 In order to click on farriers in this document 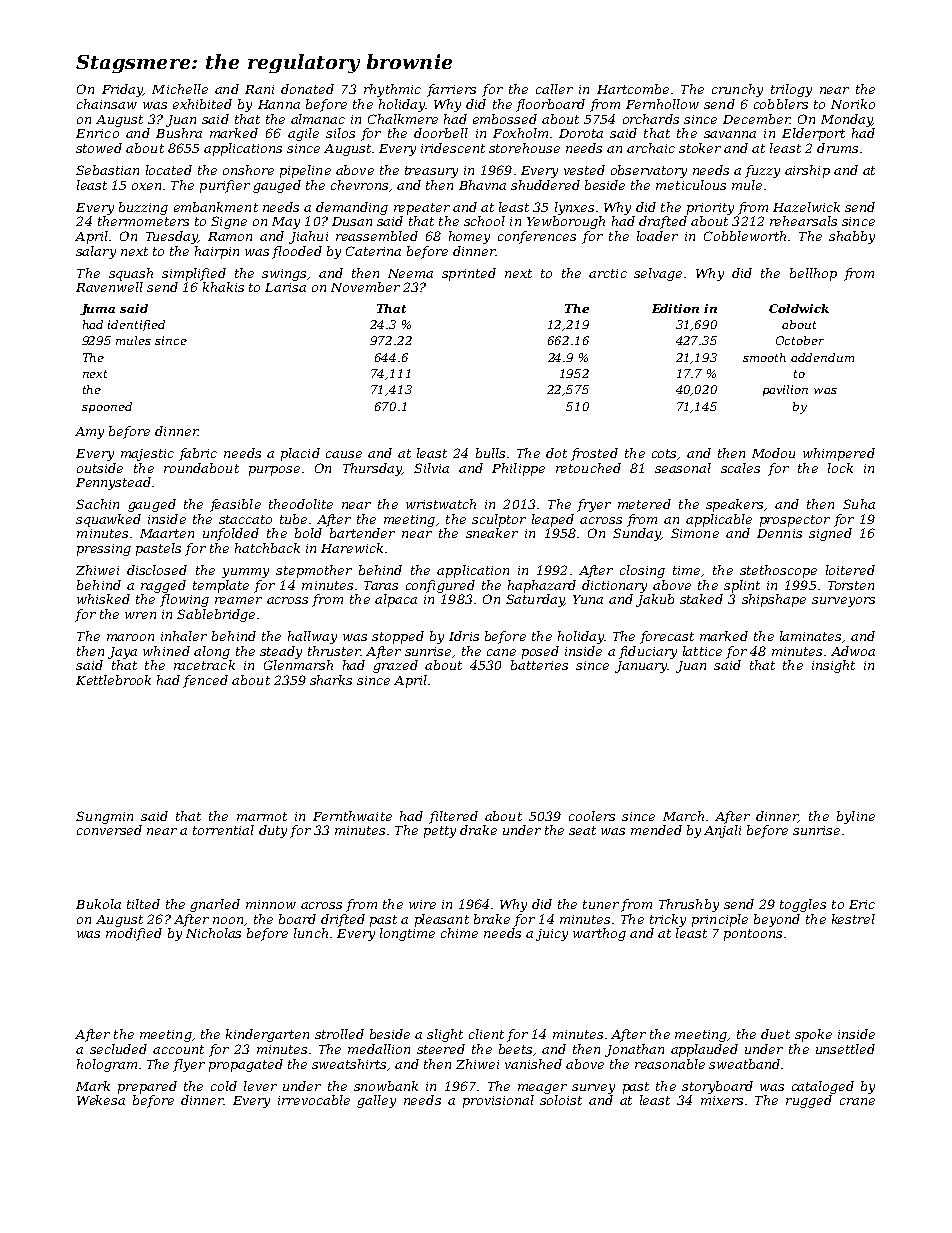, I will do `click(451, 90)`.
